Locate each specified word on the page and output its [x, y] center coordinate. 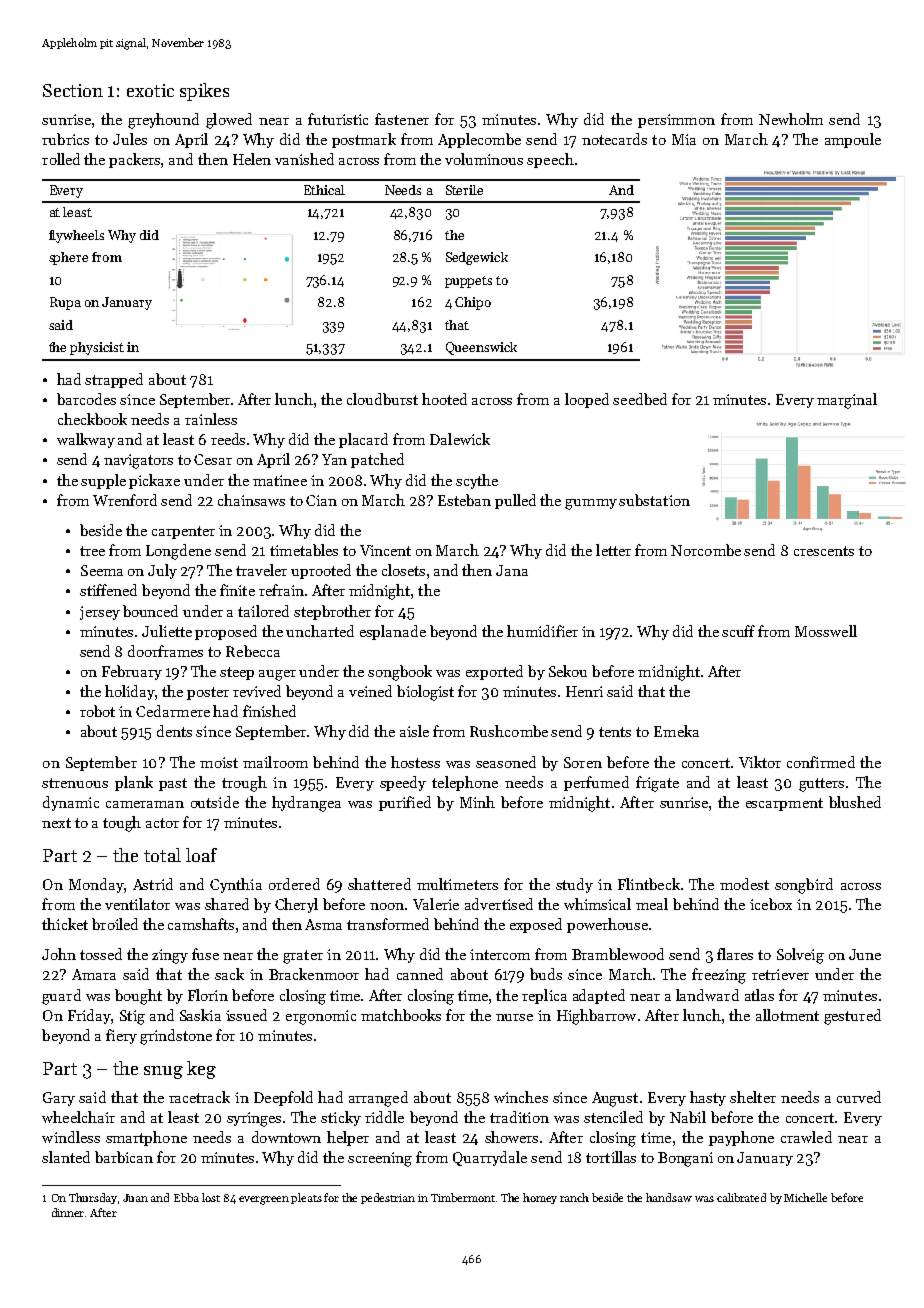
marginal [847, 401]
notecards [614, 139]
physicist [97, 348]
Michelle [805, 1197]
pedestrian [388, 1198]
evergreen [264, 1200]
